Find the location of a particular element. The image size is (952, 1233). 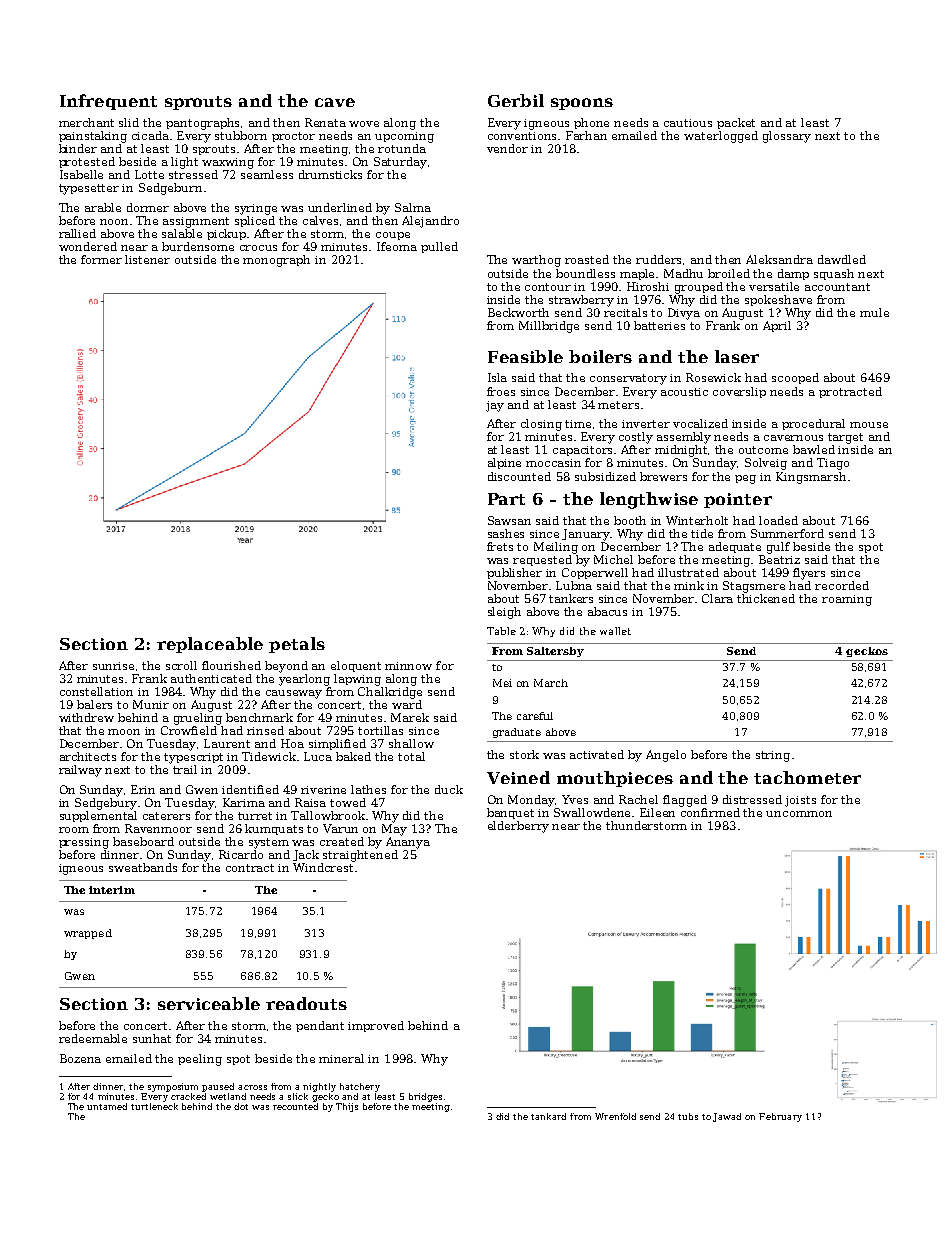

turtleneck is located at coordinates (154, 1106).
